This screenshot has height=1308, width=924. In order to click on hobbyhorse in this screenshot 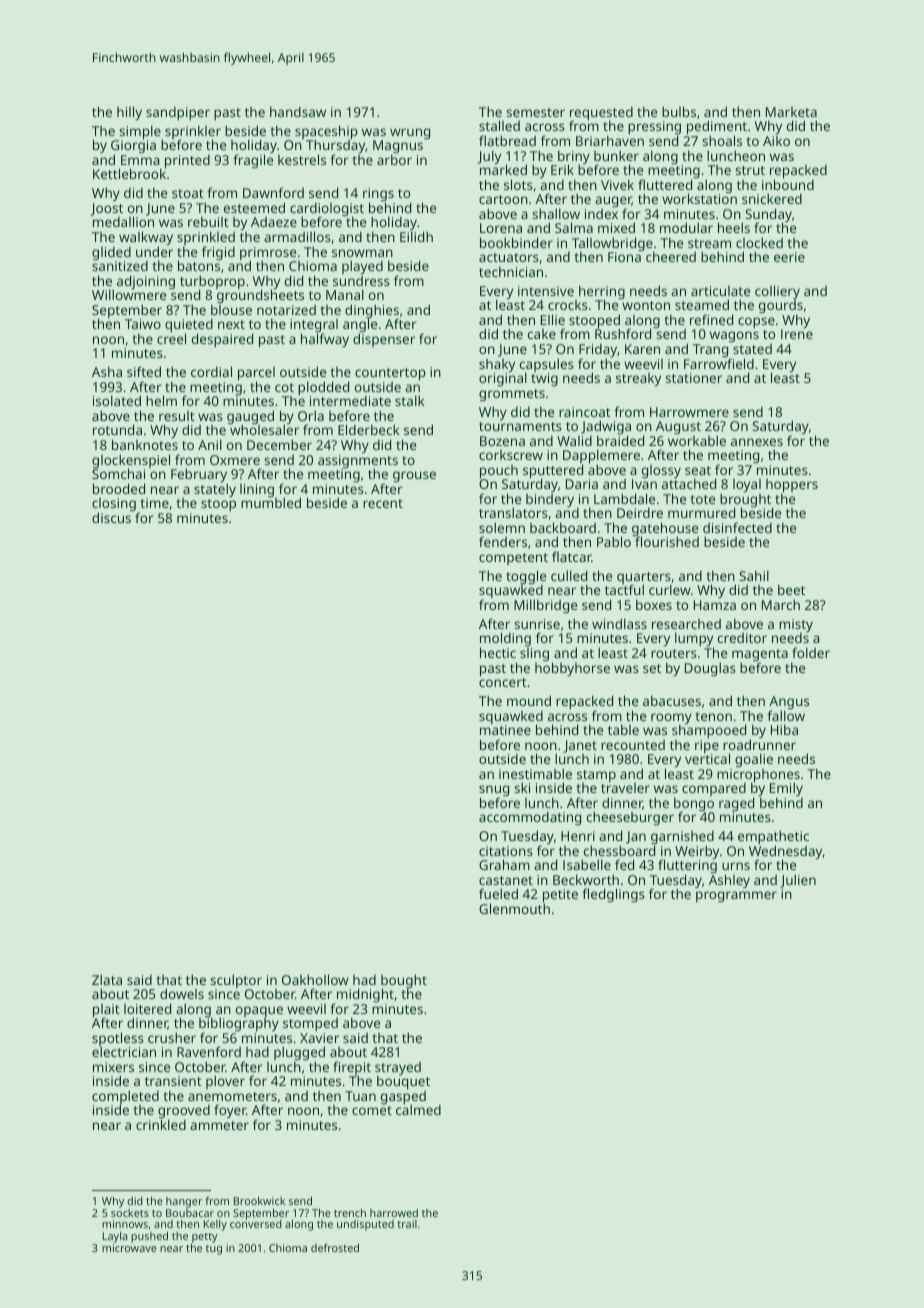, I will do `click(572, 669)`.
